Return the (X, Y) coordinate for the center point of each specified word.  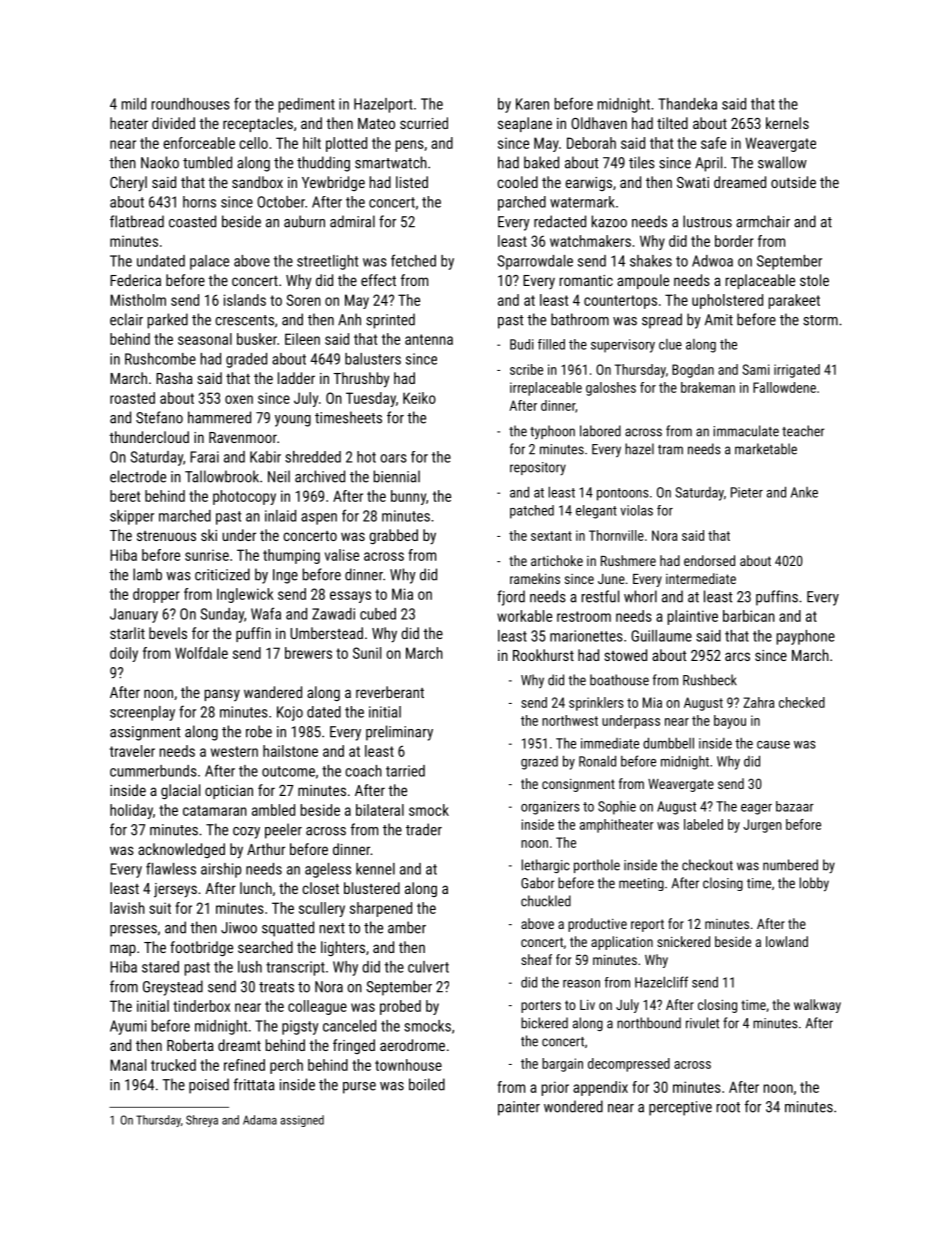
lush (250, 967)
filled (551, 344)
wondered (573, 1106)
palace (209, 262)
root (728, 1107)
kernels (787, 123)
